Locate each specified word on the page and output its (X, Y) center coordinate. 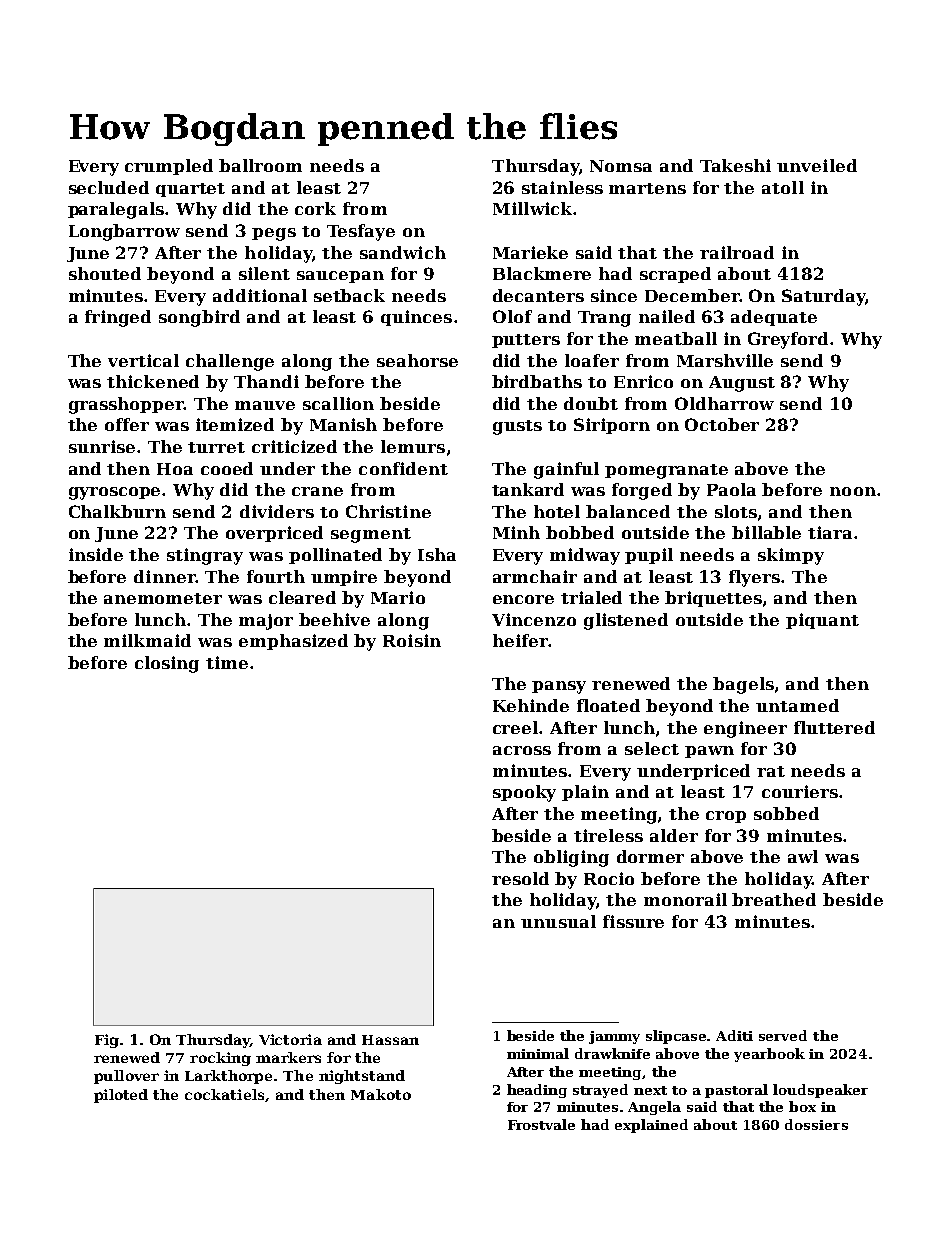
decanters (538, 295)
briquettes (713, 599)
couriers (800, 791)
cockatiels (224, 1094)
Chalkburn (117, 511)
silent (264, 273)
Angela (654, 1108)
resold (520, 878)
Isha (437, 554)
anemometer (163, 598)
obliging (571, 858)
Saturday (823, 297)
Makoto (381, 1094)
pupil (649, 556)
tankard (528, 489)
